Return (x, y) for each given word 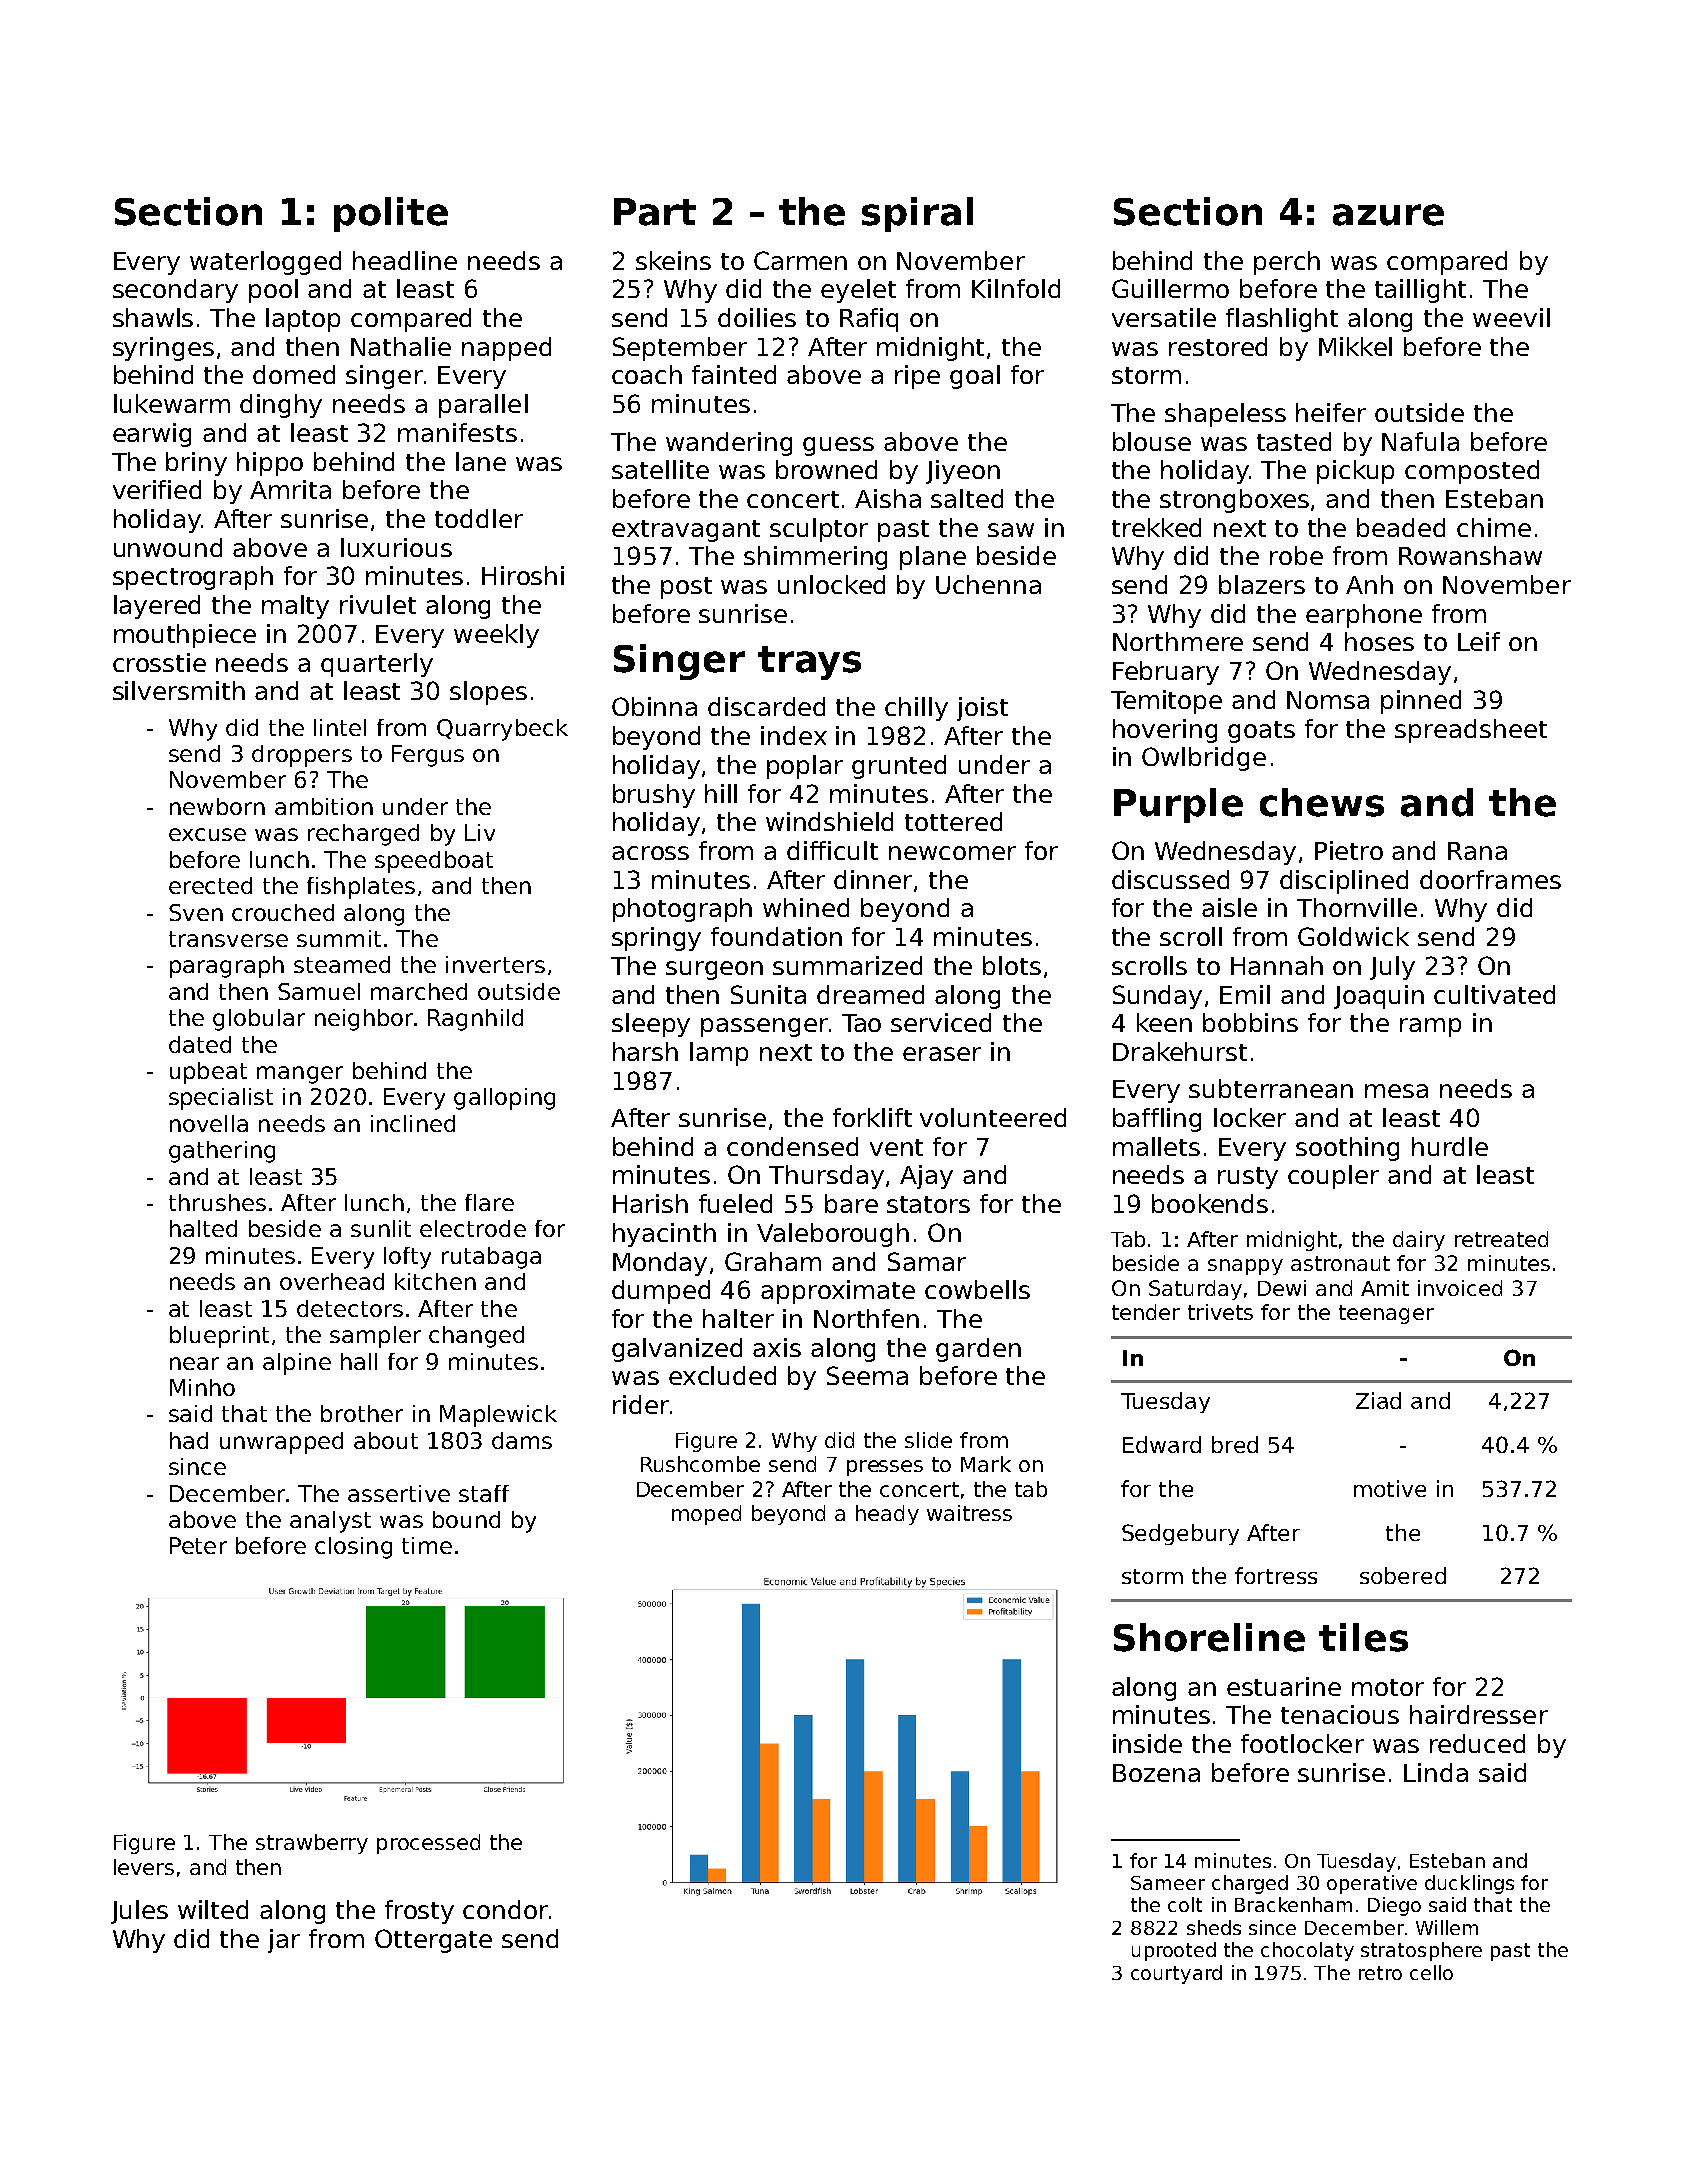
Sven (196, 912)
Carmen (800, 260)
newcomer (952, 853)
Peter (198, 1545)
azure (1388, 215)
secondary (175, 291)
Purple (1178, 805)
